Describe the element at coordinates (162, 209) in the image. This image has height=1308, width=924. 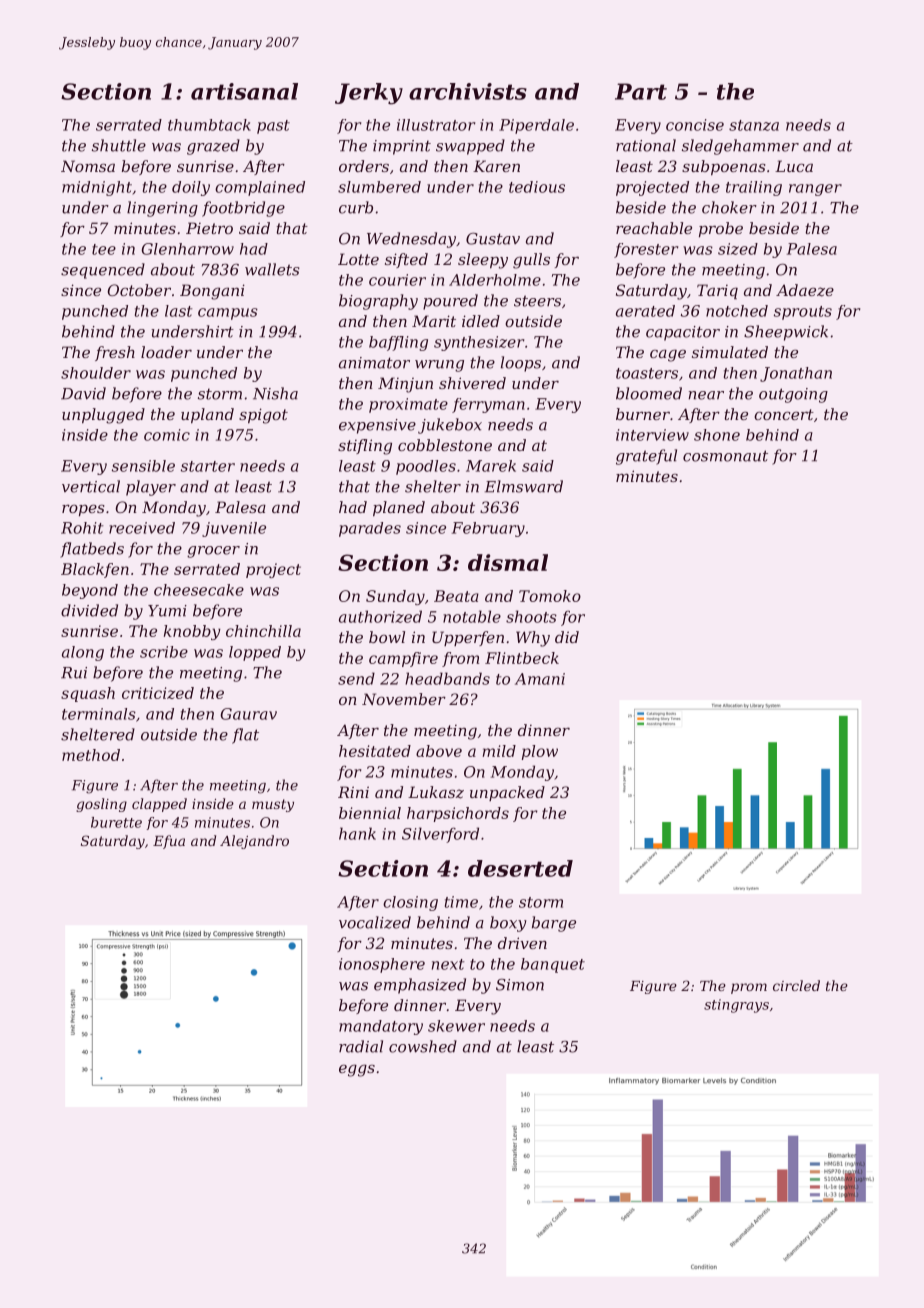
I see `lingering` at that location.
